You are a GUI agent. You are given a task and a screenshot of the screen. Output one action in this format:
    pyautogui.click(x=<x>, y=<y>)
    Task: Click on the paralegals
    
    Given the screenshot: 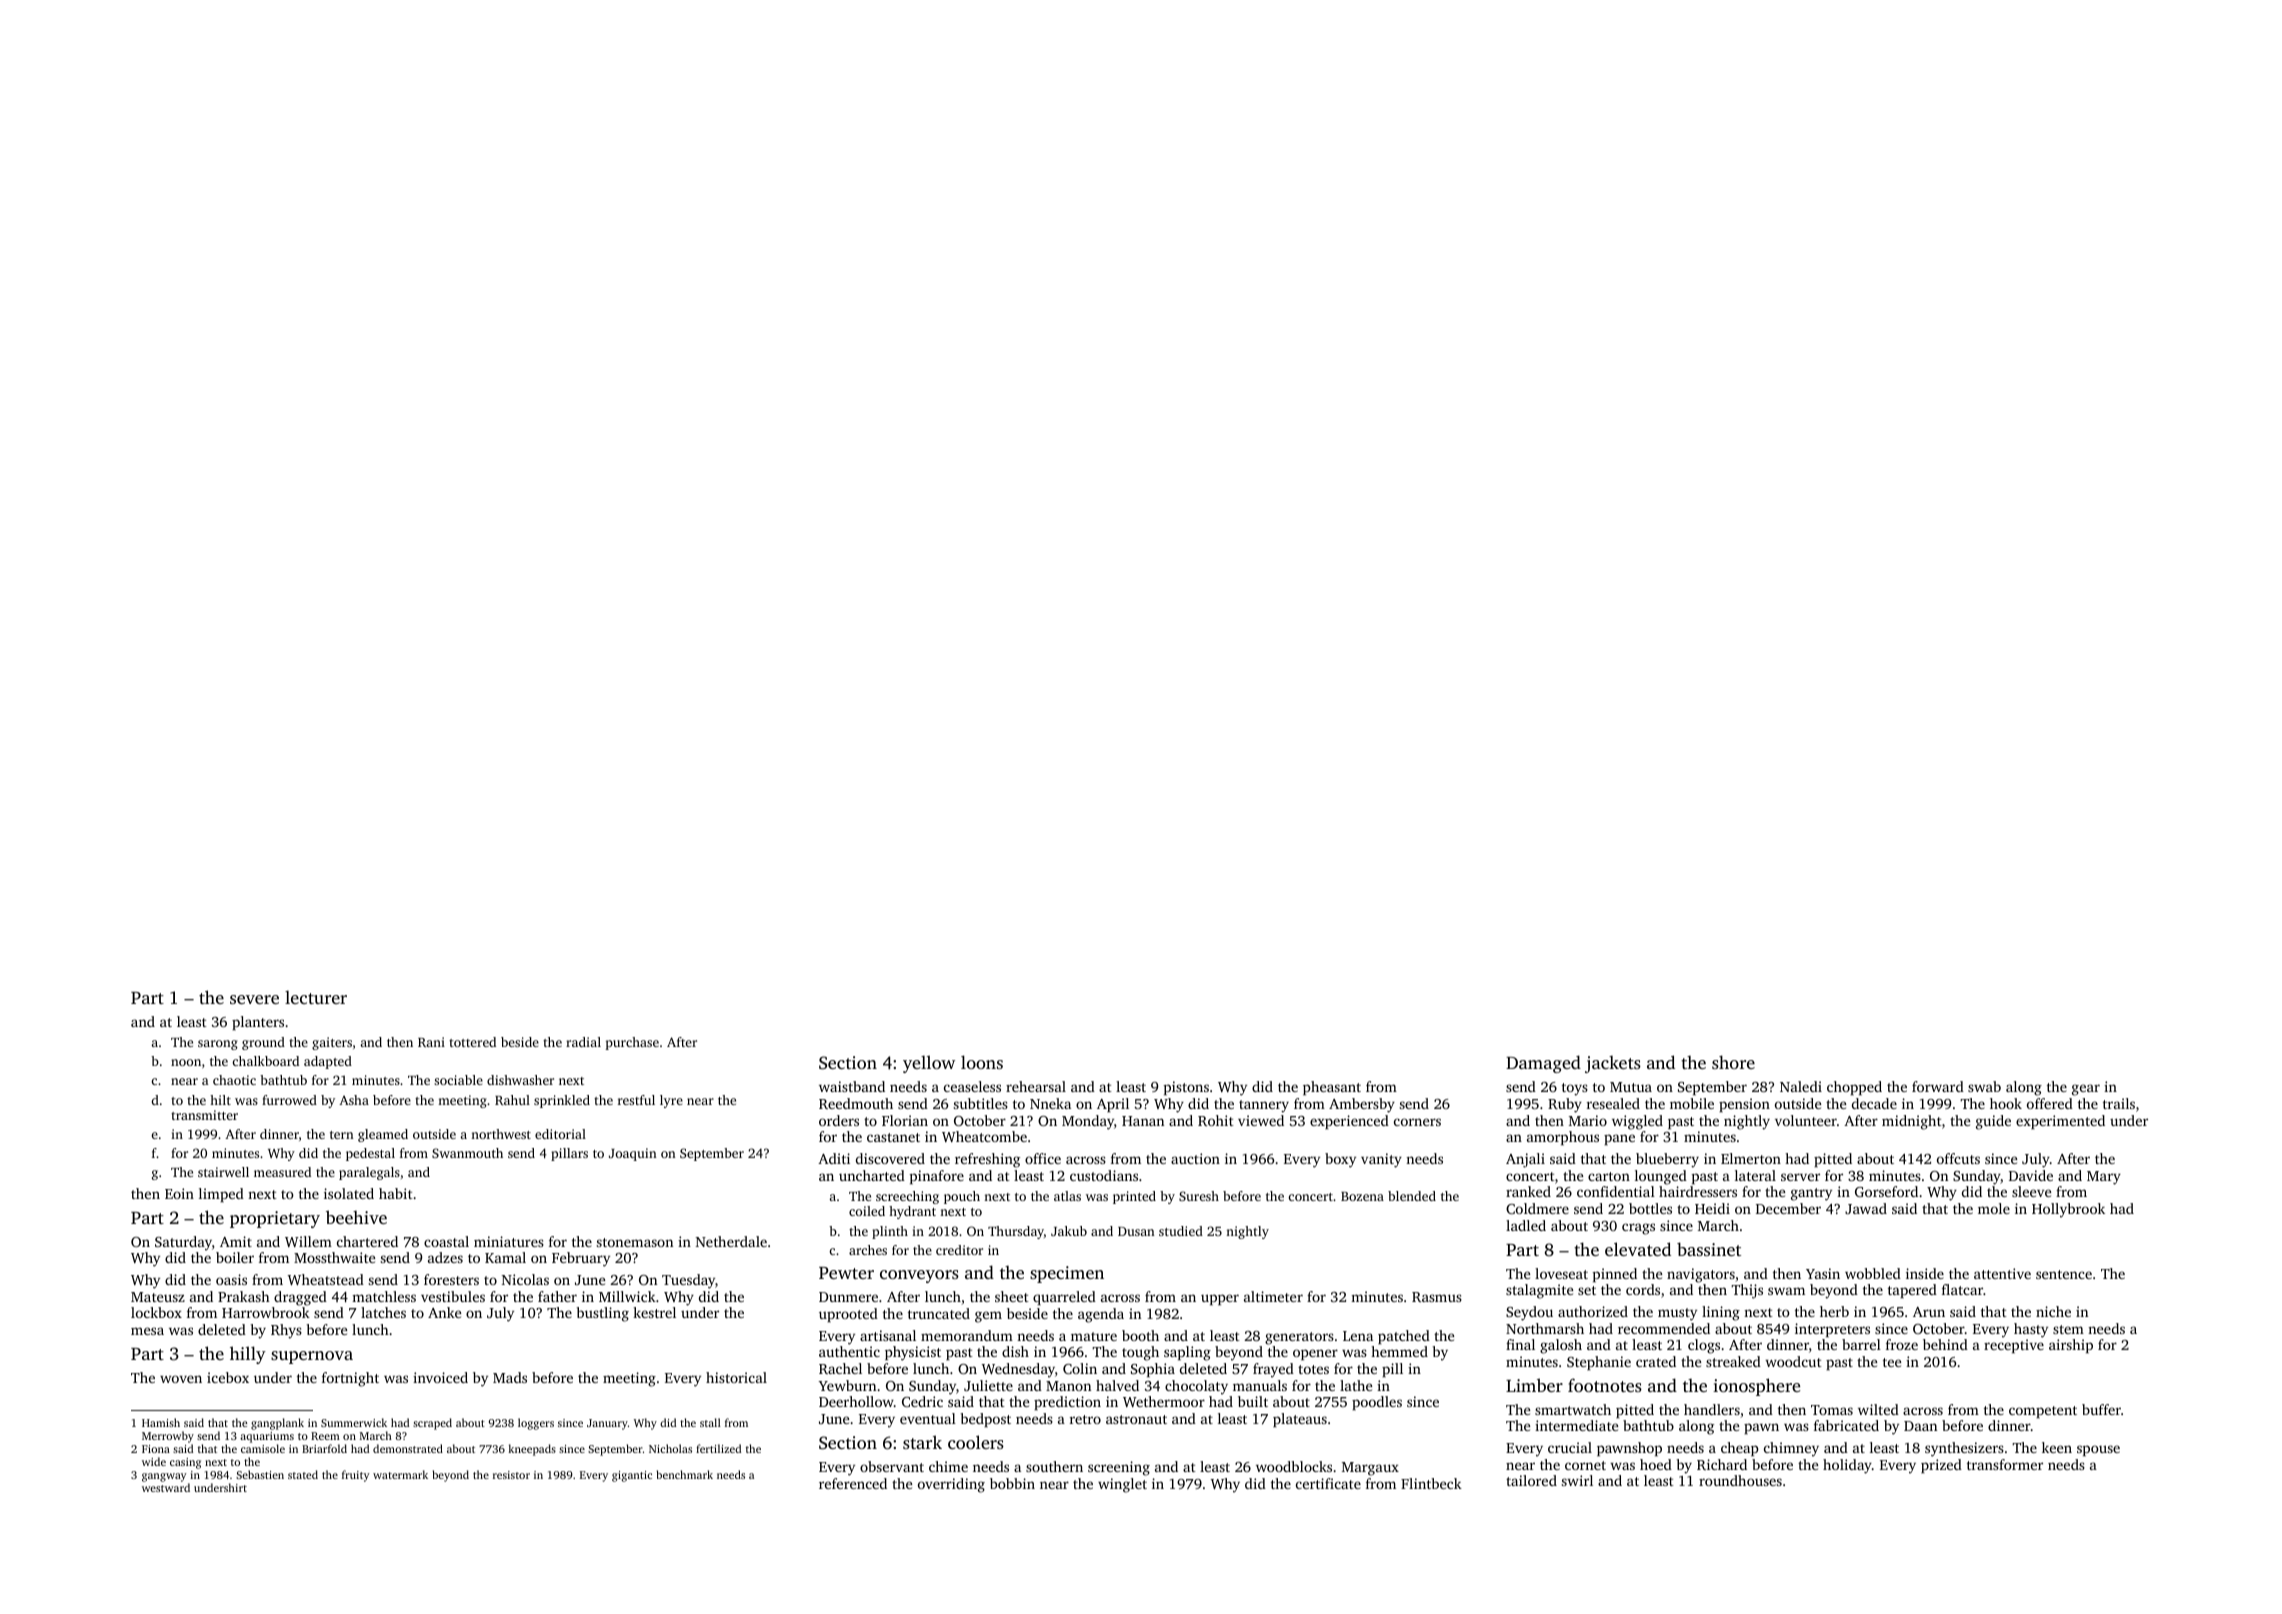 What is the action you would take?
    pyautogui.click(x=369, y=1173)
